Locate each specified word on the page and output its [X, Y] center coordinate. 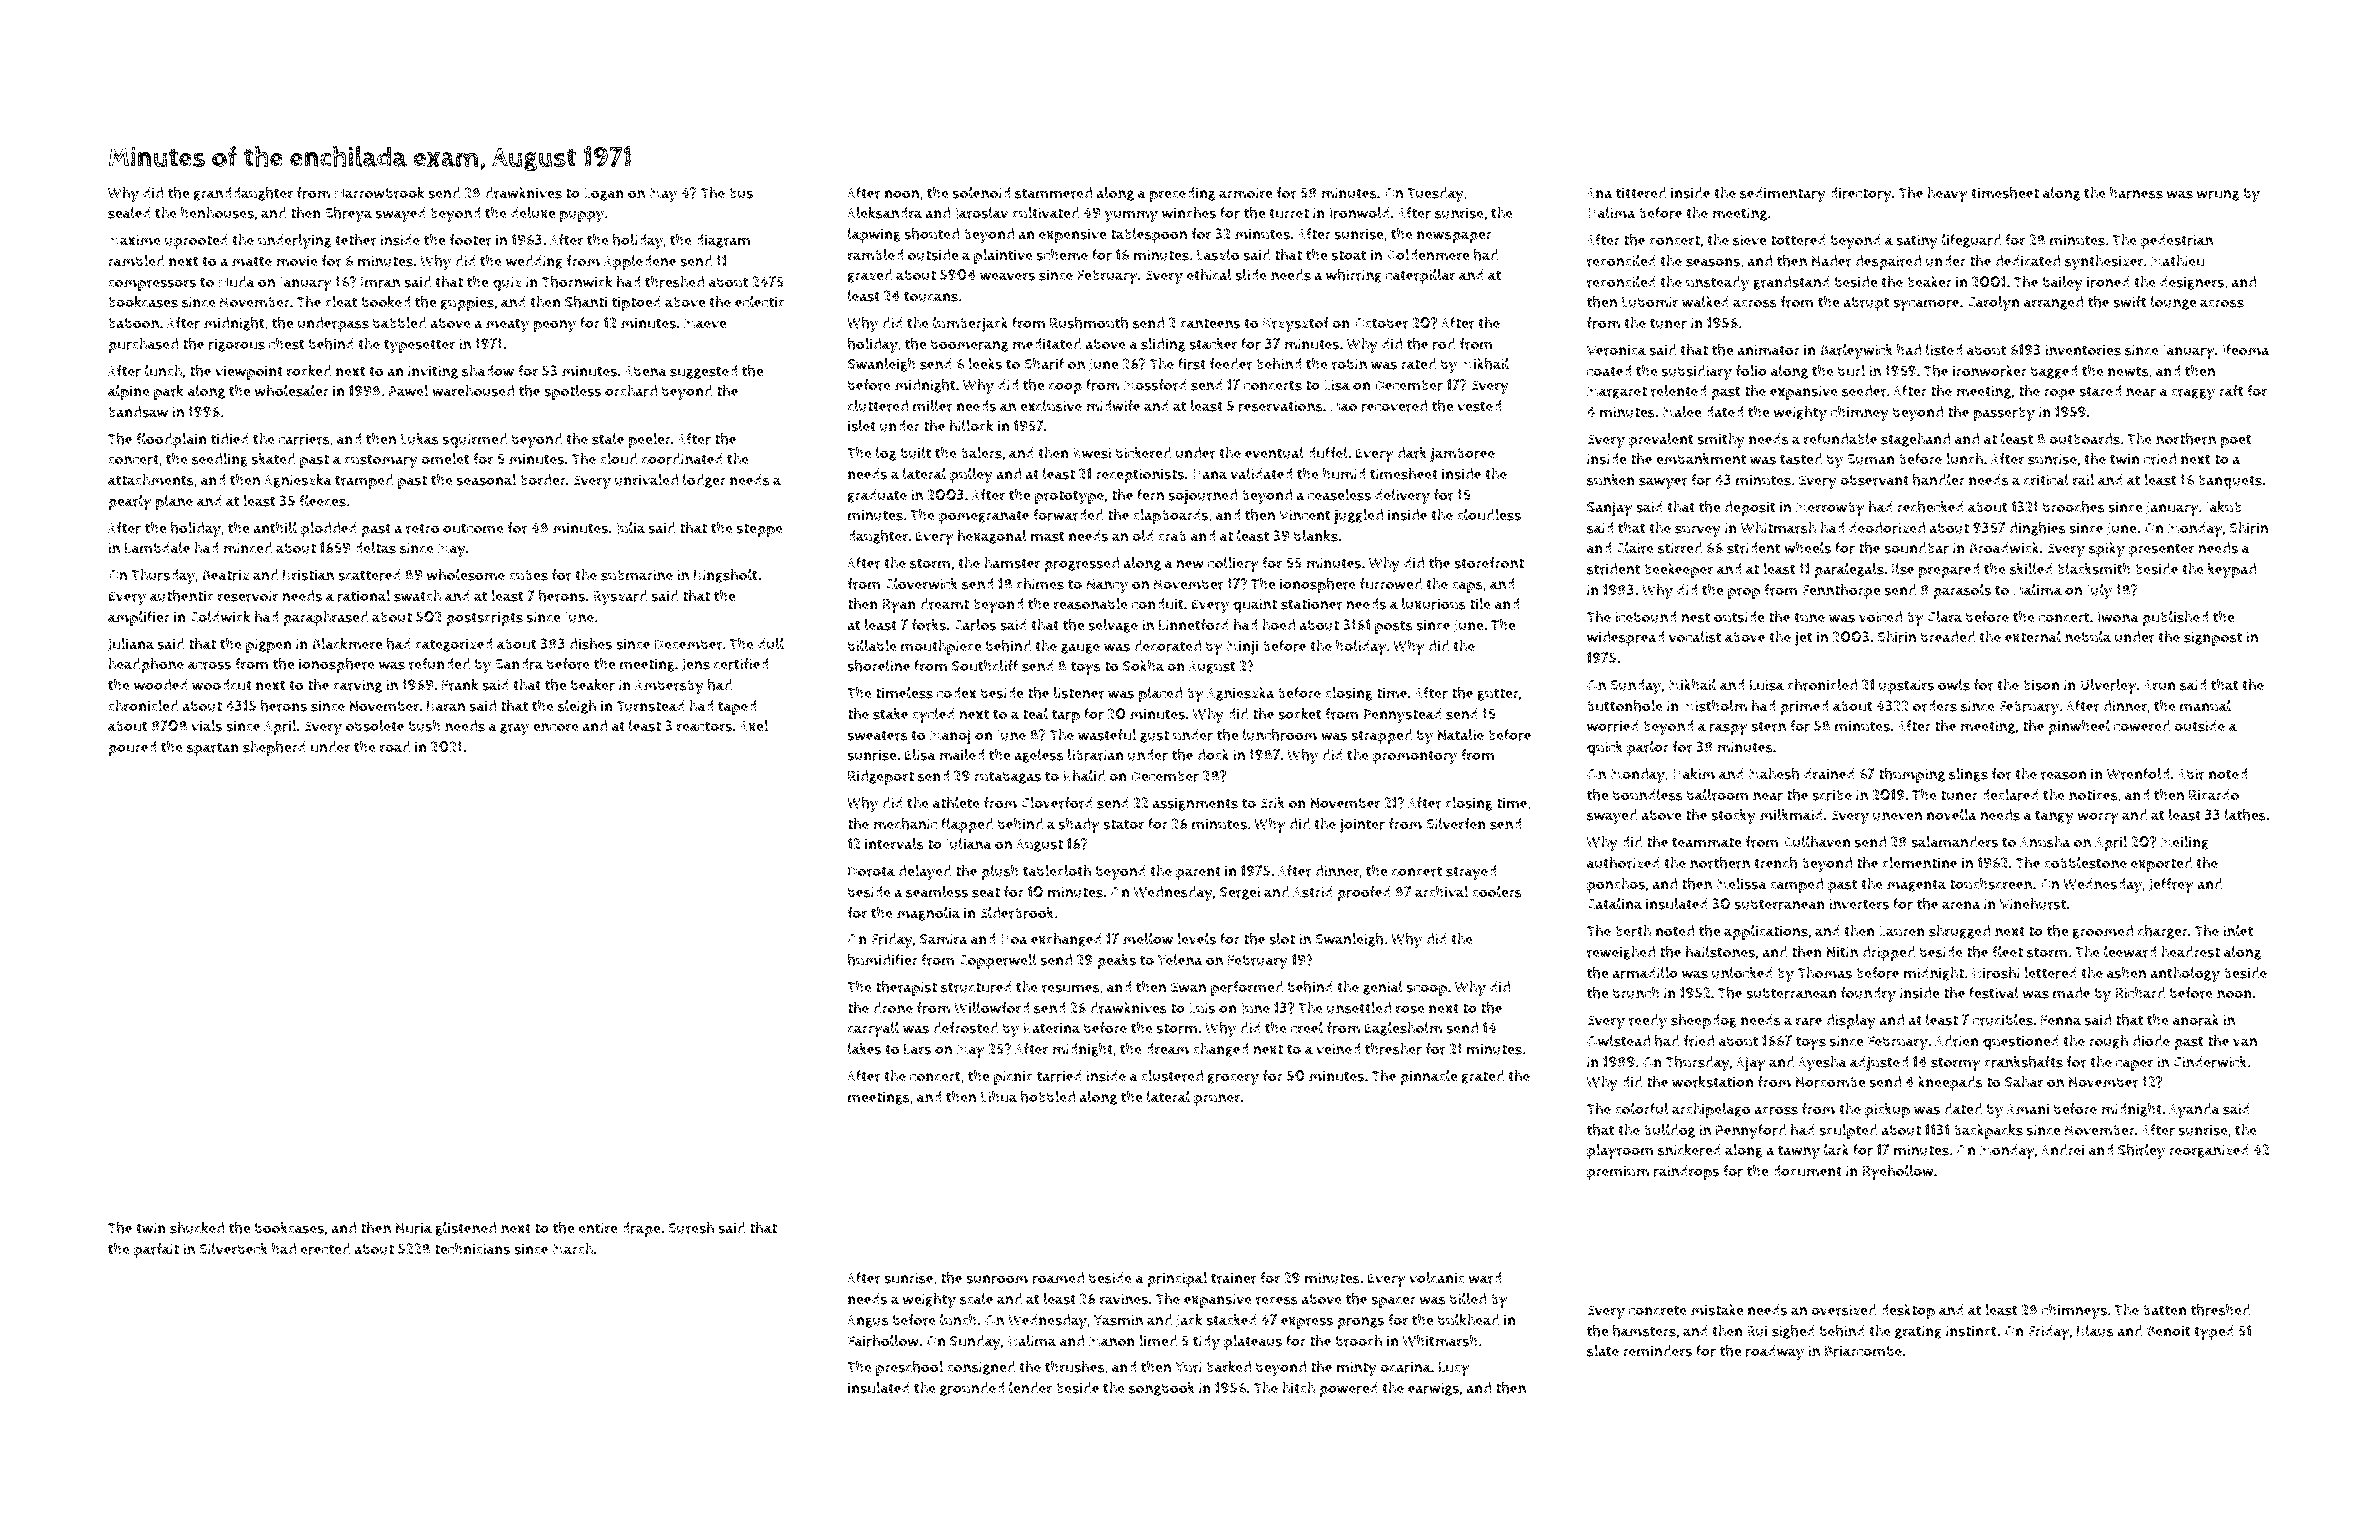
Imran [380, 282]
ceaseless [1339, 495]
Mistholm [1715, 706]
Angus [868, 1321]
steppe [760, 530]
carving [357, 686]
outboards [2084, 439]
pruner [1217, 1100]
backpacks [1988, 1131]
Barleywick [1856, 352]
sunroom [997, 1279]
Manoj [950, 737]
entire [598, 1228]
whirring [1354, 276]
